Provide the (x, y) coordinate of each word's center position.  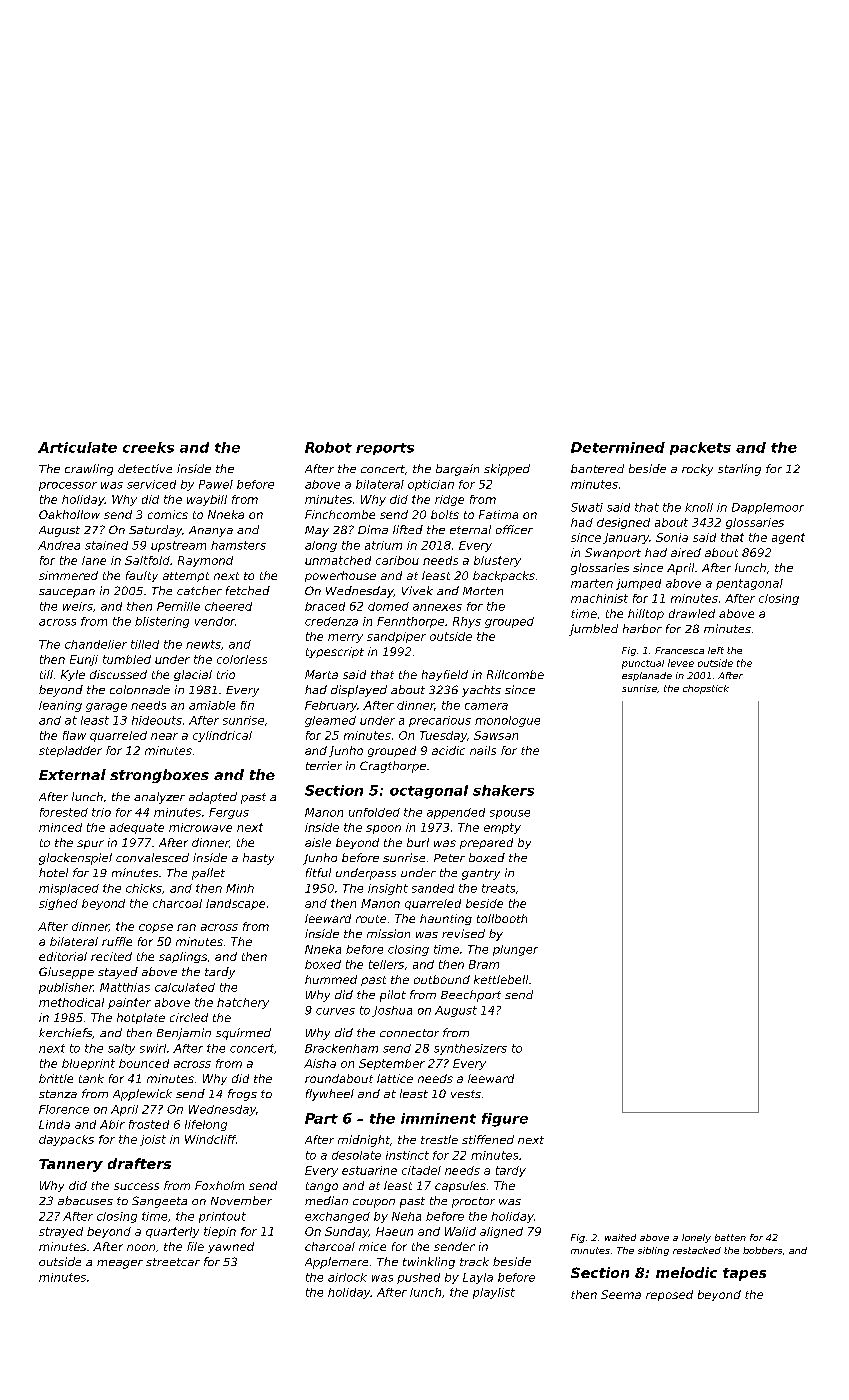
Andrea (59, 545)
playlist (494, 1293)
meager (120, 1264)
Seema (621, 1294)
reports (385, 449)
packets (700, 448)
